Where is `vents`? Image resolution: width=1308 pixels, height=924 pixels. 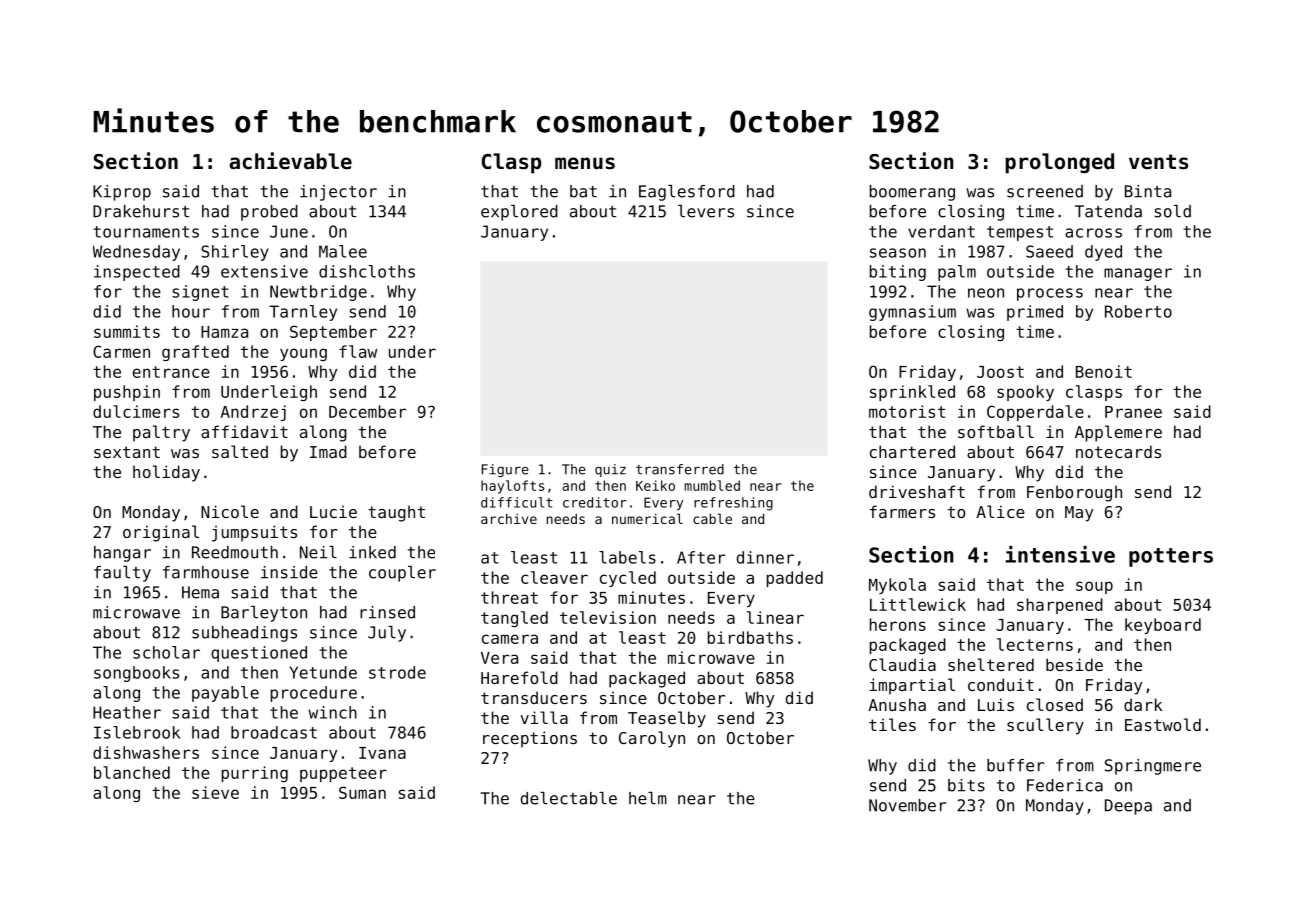 vents is located at coordinates (1158, 162).
